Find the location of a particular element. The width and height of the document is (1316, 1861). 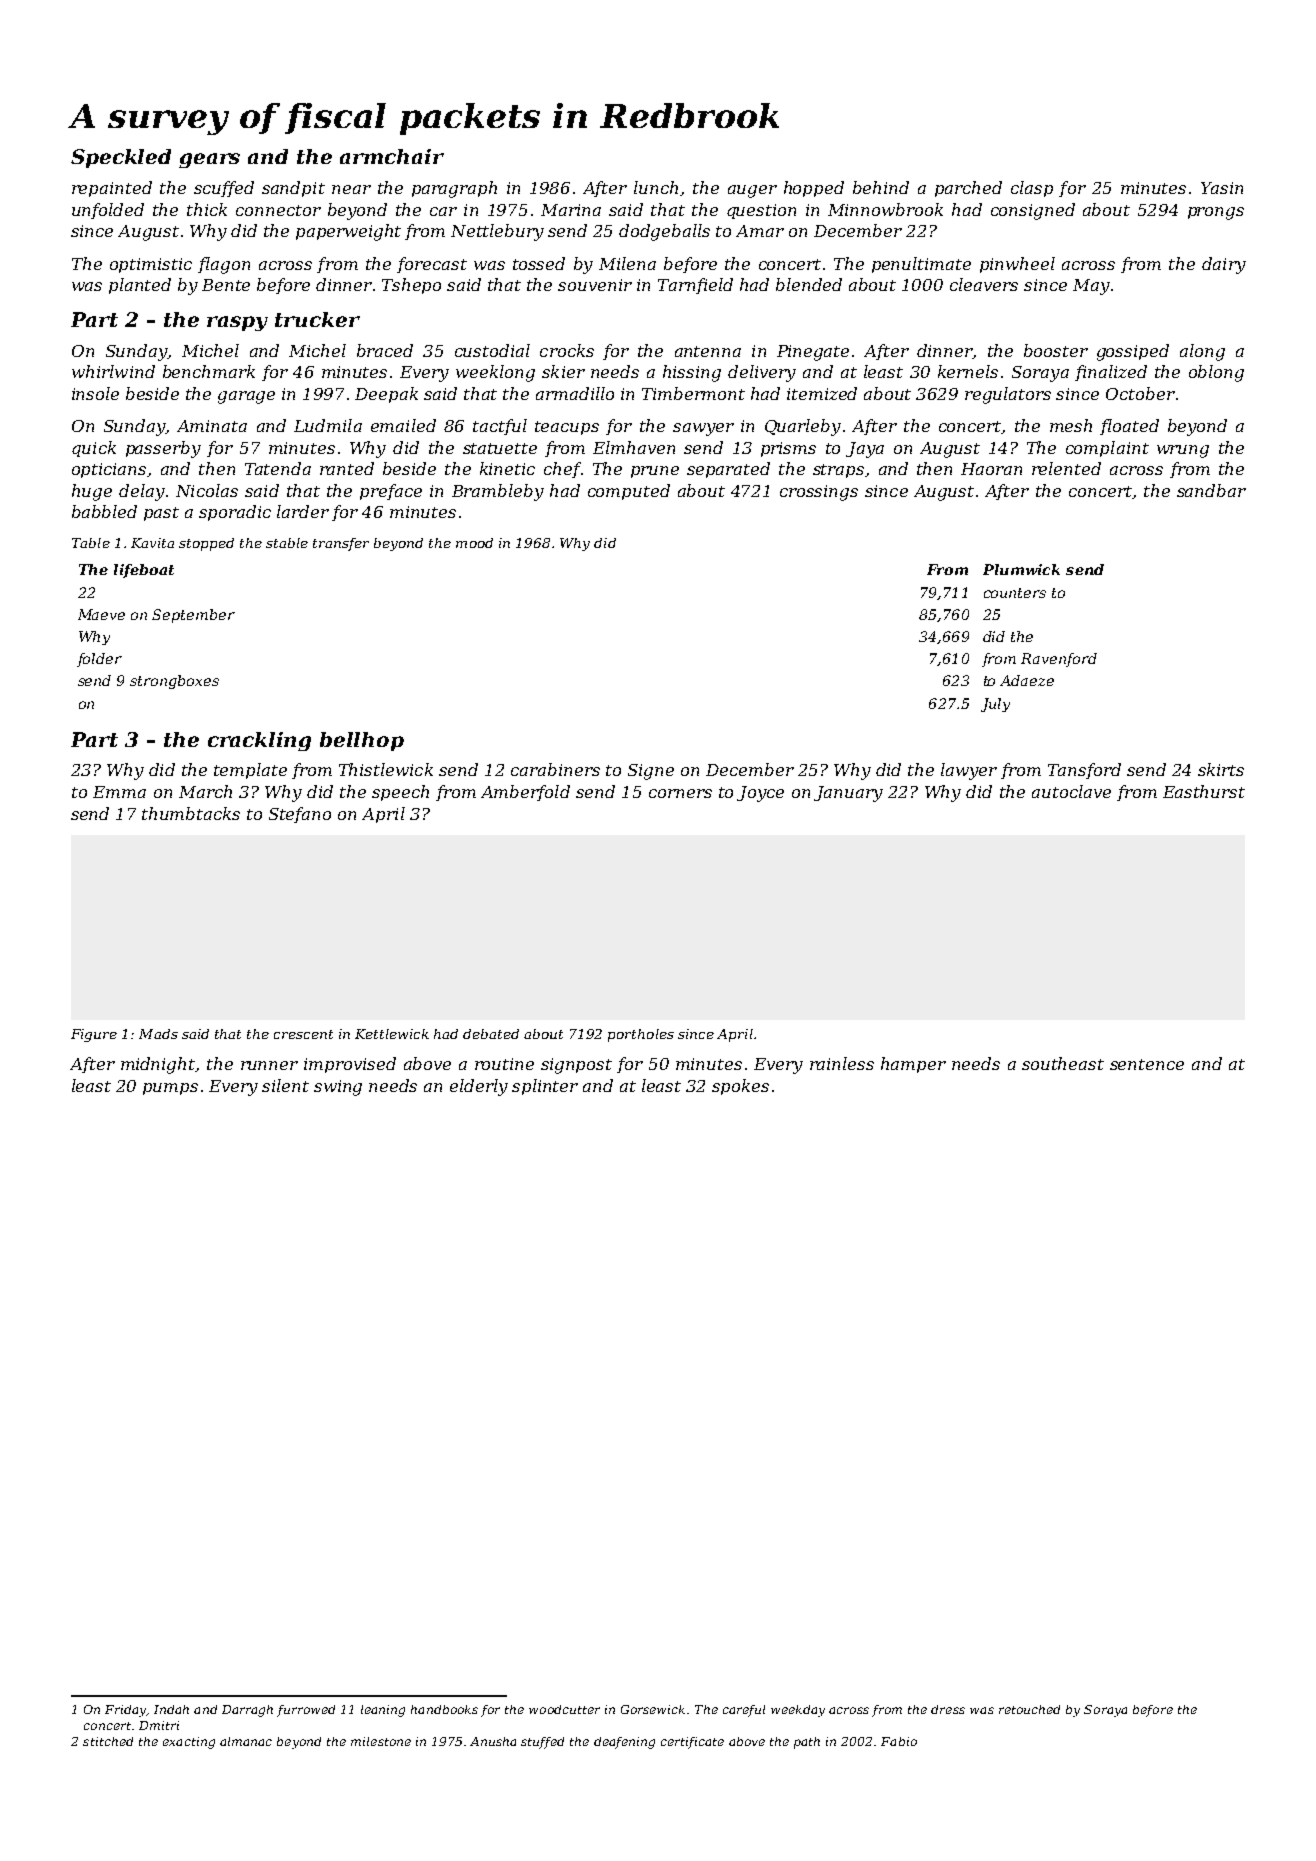

auger is located at coordinates (752, 191).
